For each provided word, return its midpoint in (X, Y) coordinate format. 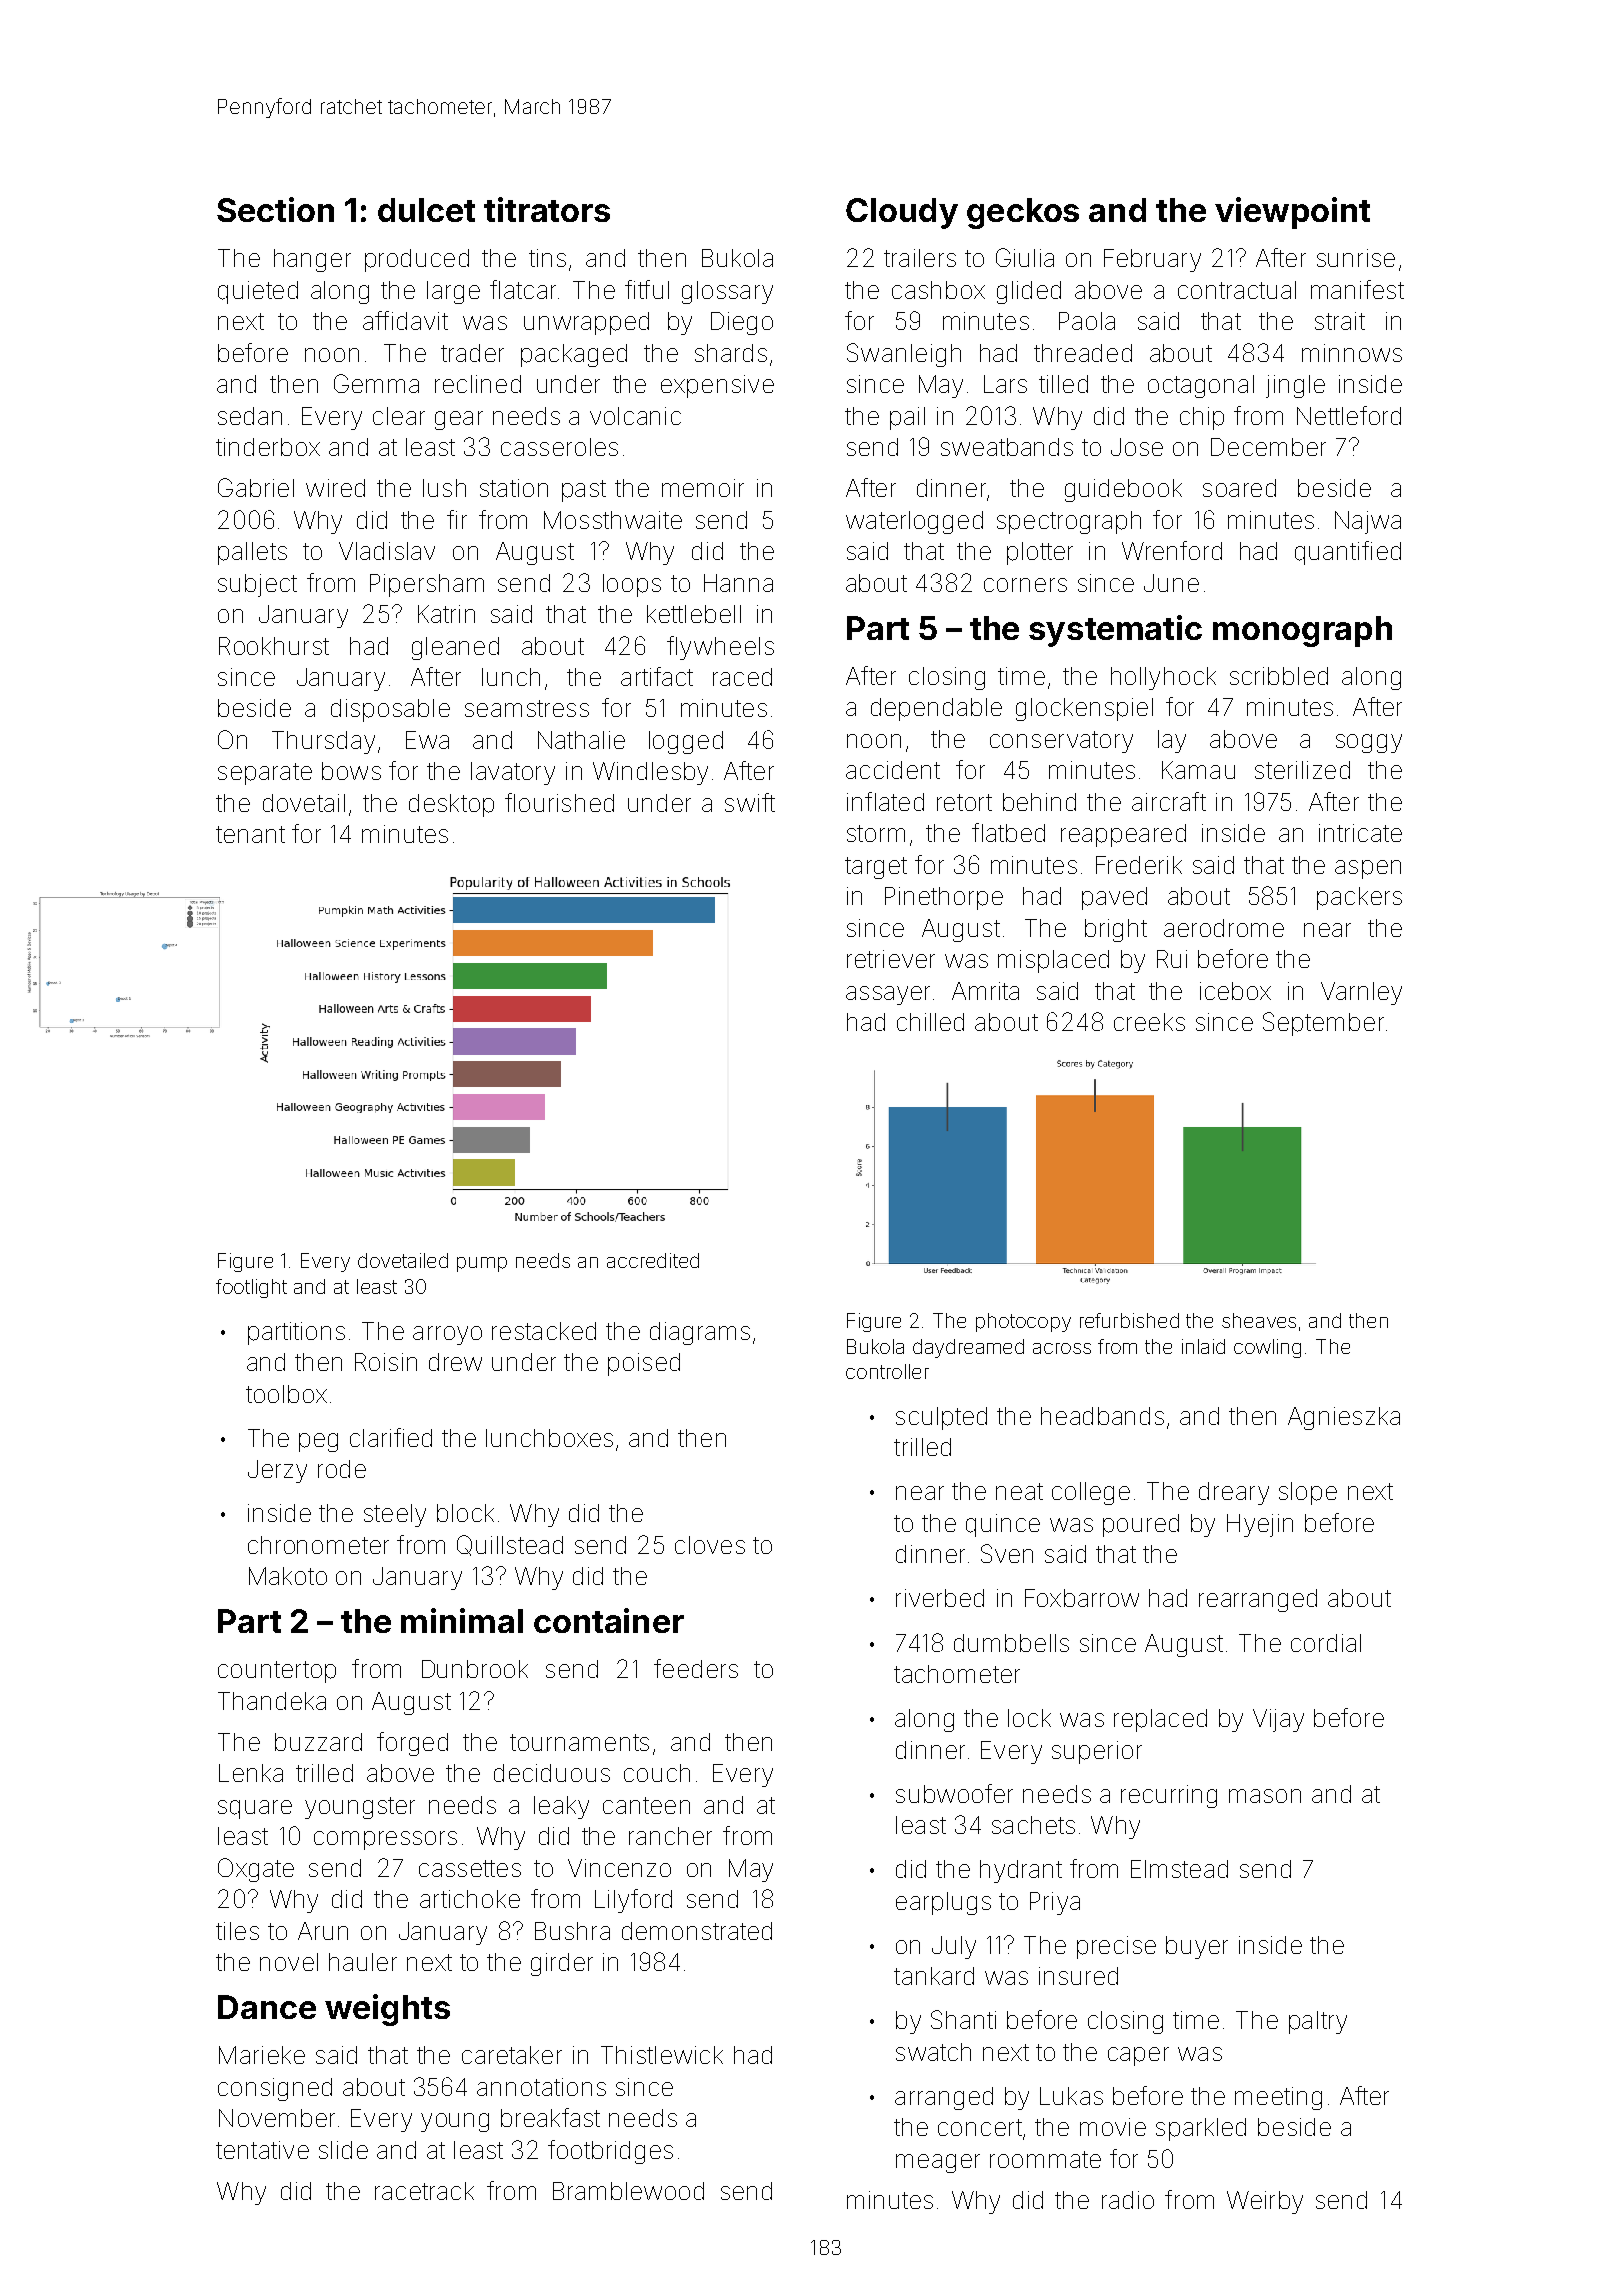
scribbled (1279, 676)
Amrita (985, 991)
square (255, 1809)
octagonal (1201, 386)
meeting (1278, 2098)
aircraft (1169, 801)
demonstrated (697, 1931)
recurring (1169, 1796)
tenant (250, 834)
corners (1025, 585)
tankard (934, 1976)
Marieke (262, 2055)
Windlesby (650, 773)
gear (459, 420)
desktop (451, 805)
